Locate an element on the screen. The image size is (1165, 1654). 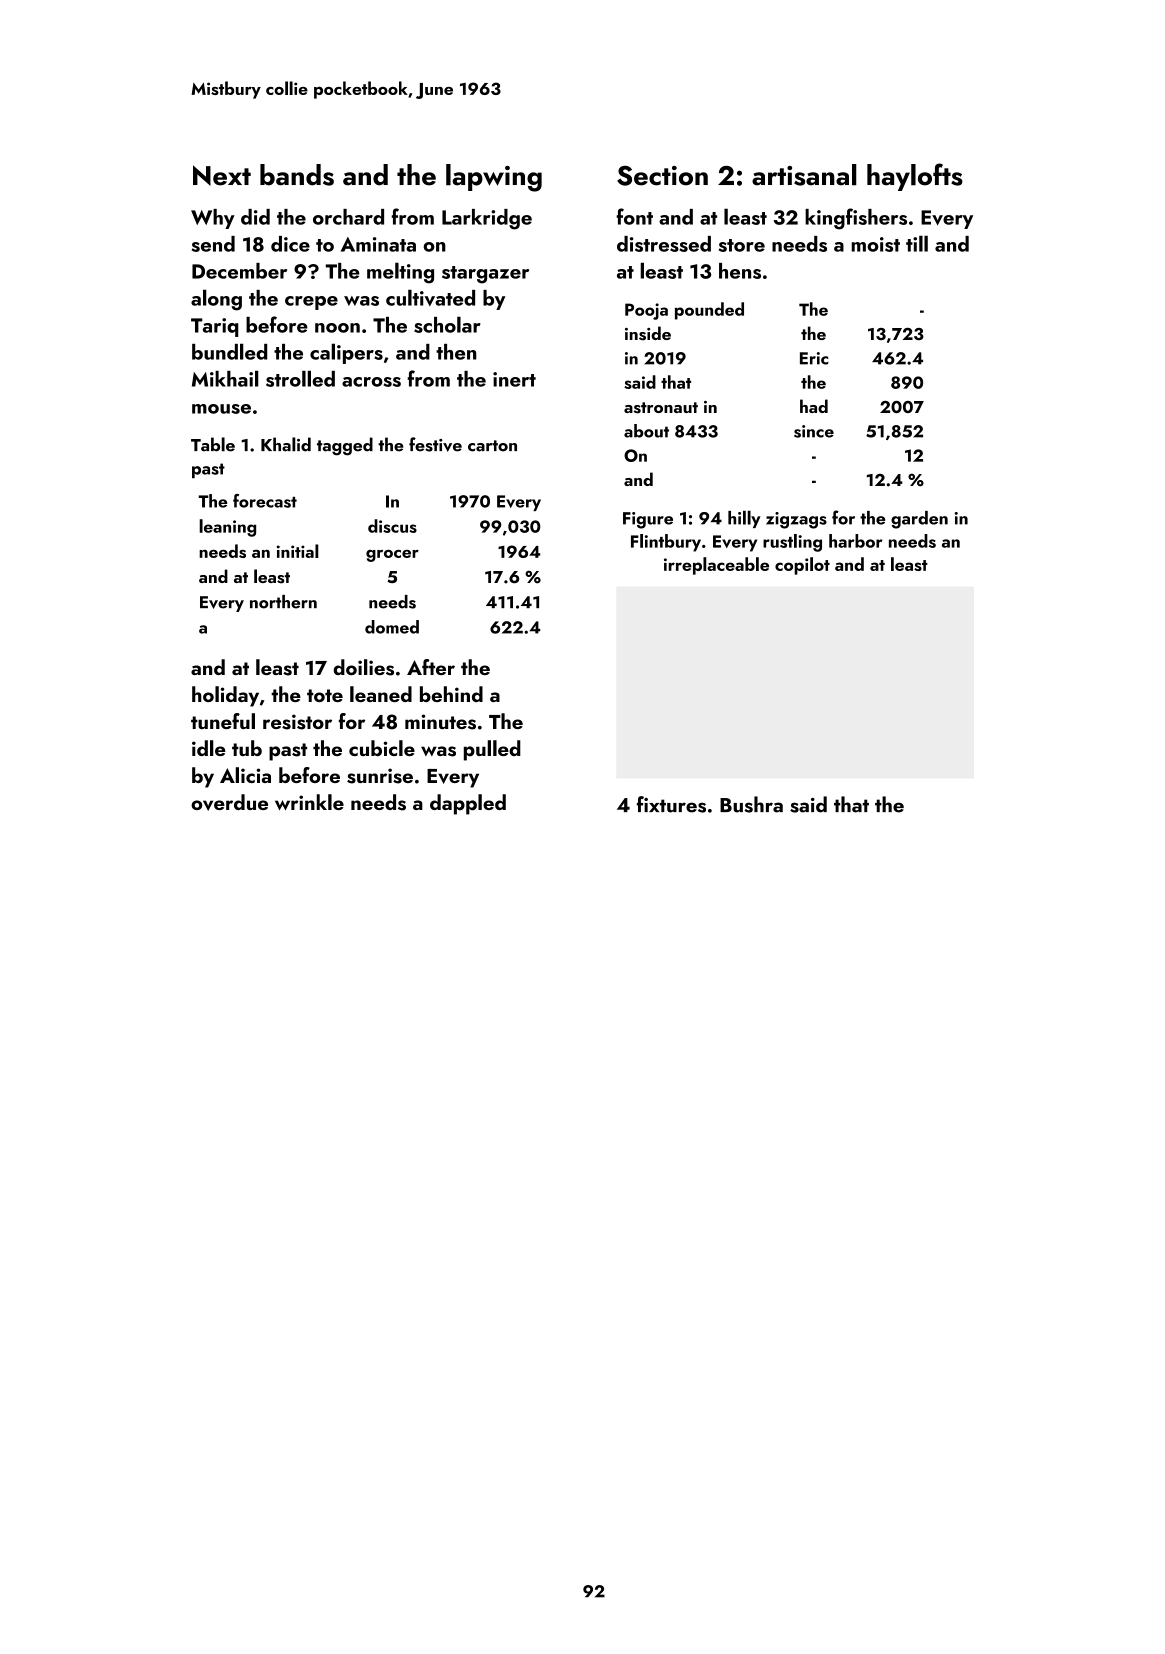
doilies is located at coordinates (363, 667).
